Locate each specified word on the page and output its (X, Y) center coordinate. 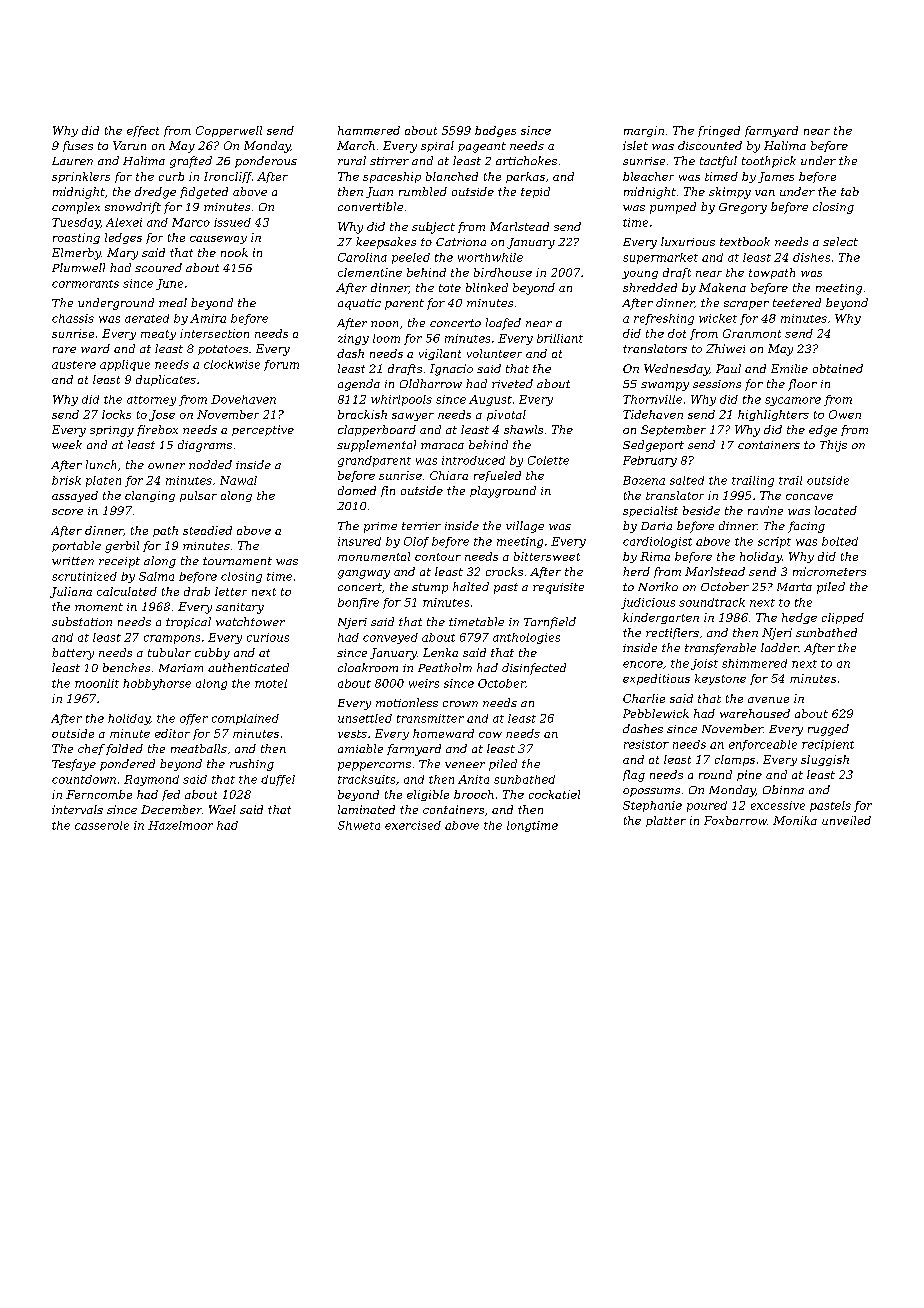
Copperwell (229, 131)
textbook (745, 241)
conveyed (390, 638)
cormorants (85, 284)
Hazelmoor (180, 825)
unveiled (846, 820)
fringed (719, 131)
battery (73, 654)
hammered (369, 130)
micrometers (829, 571)
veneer (465, 765)
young (640, 275)
